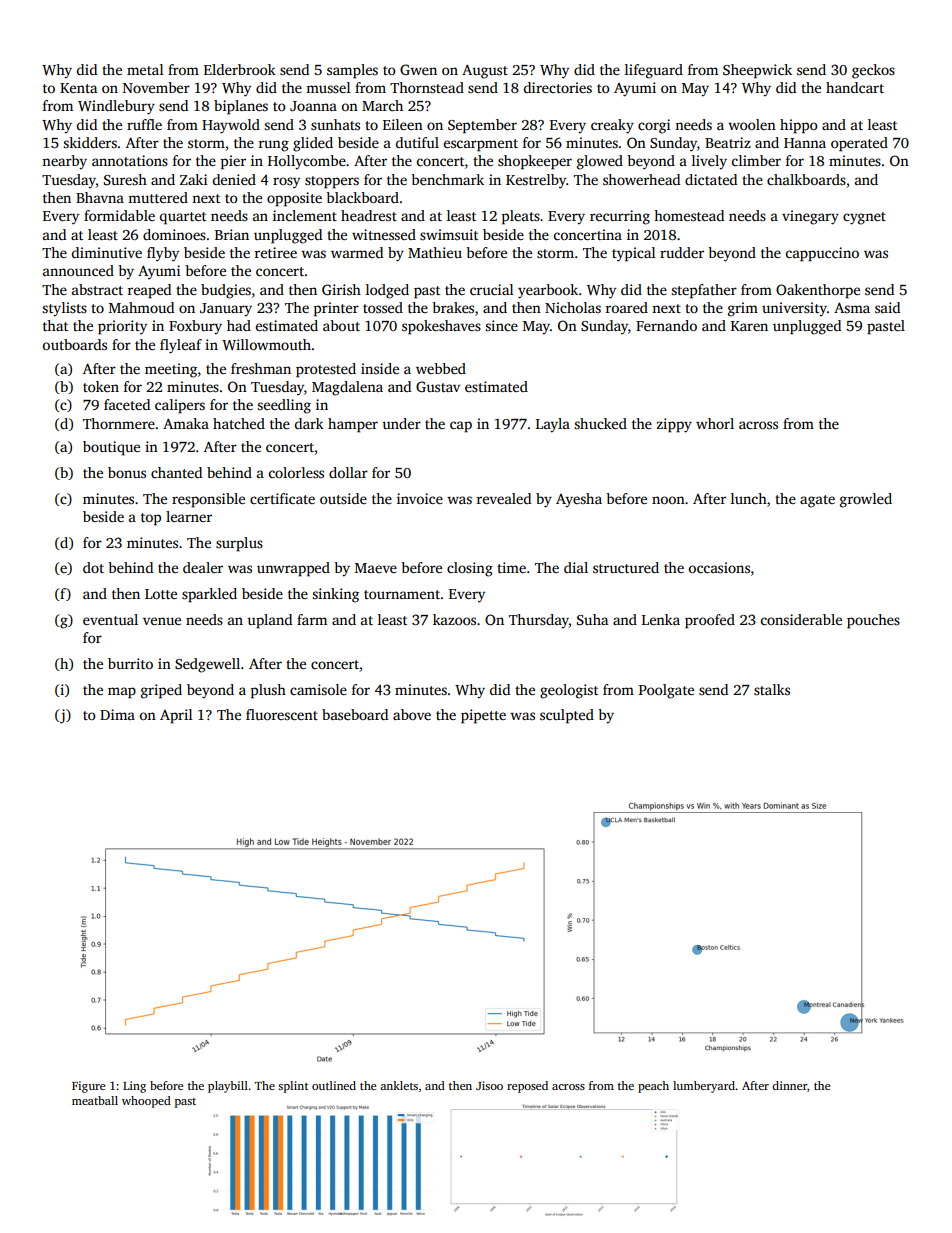 The width and height of the screenshot is (952, 1233). What do you see at coordinates (420, 498) in the screenshot?
I see `invoice` at bounding box center [420, 498].
